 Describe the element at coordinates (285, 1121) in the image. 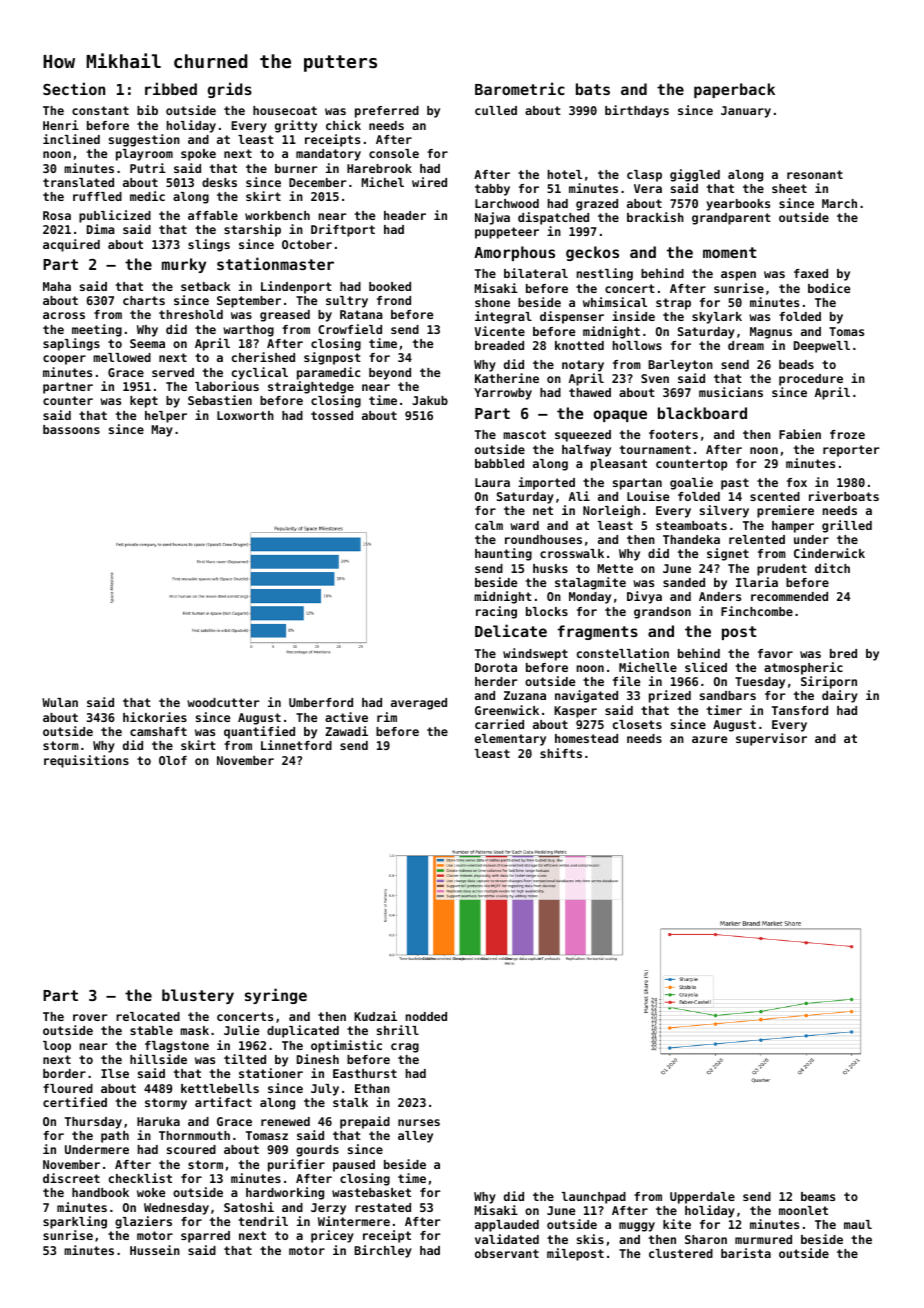

I see `renewed` at that location.
